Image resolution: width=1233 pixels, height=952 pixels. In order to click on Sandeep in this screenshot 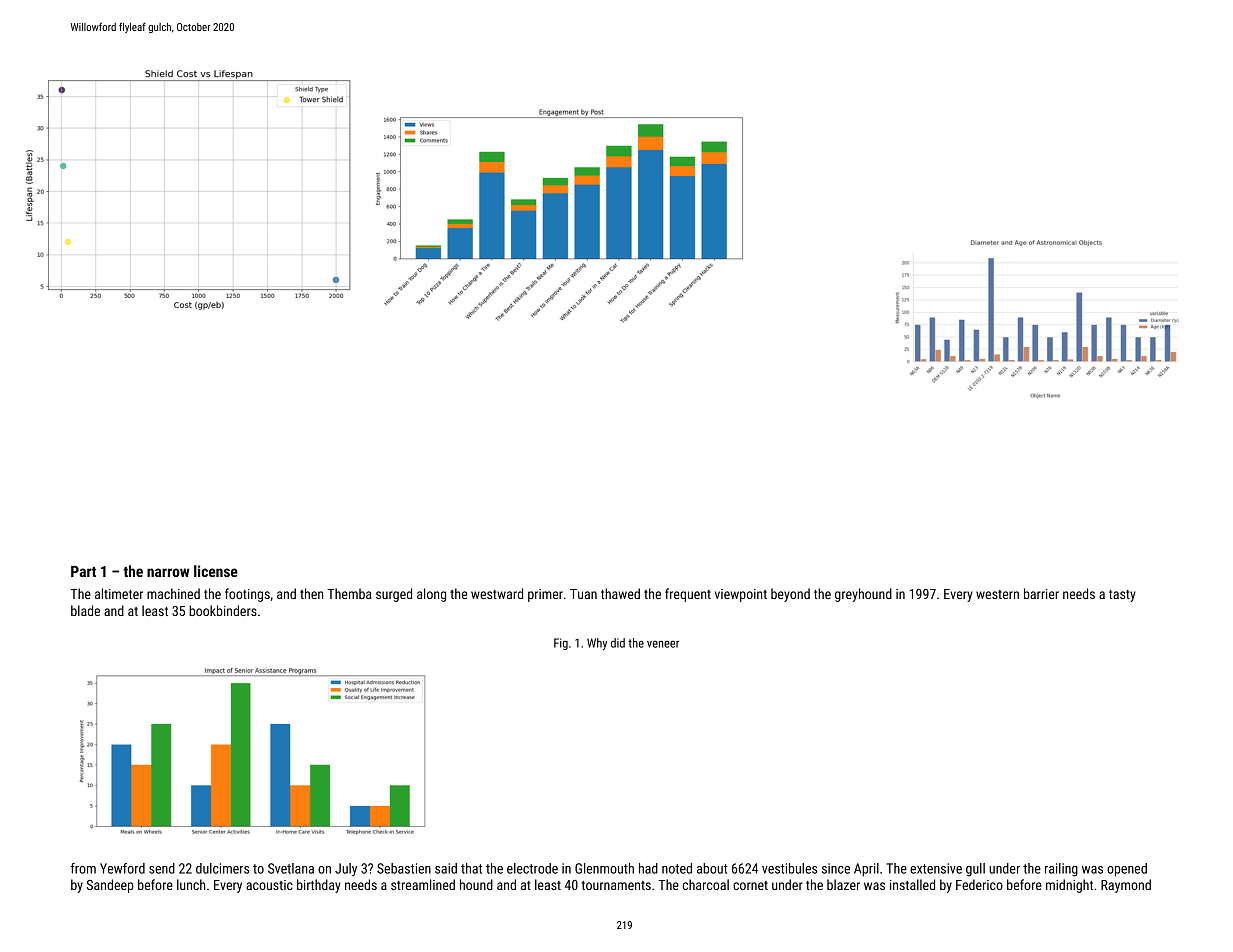, I will do `click(110, 886)`.
